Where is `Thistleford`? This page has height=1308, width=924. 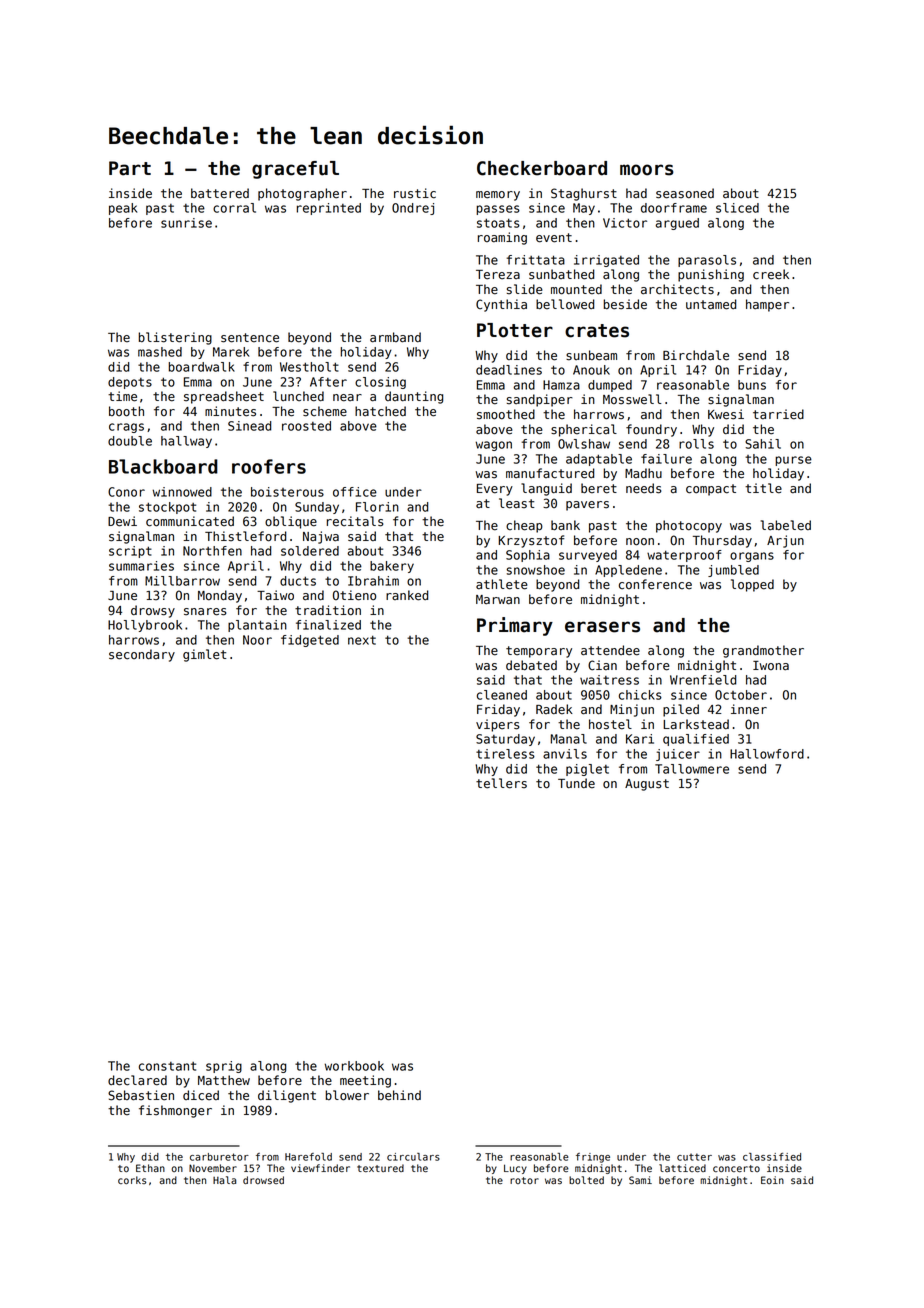 Thistleford is located at coordinates (245, 536).
